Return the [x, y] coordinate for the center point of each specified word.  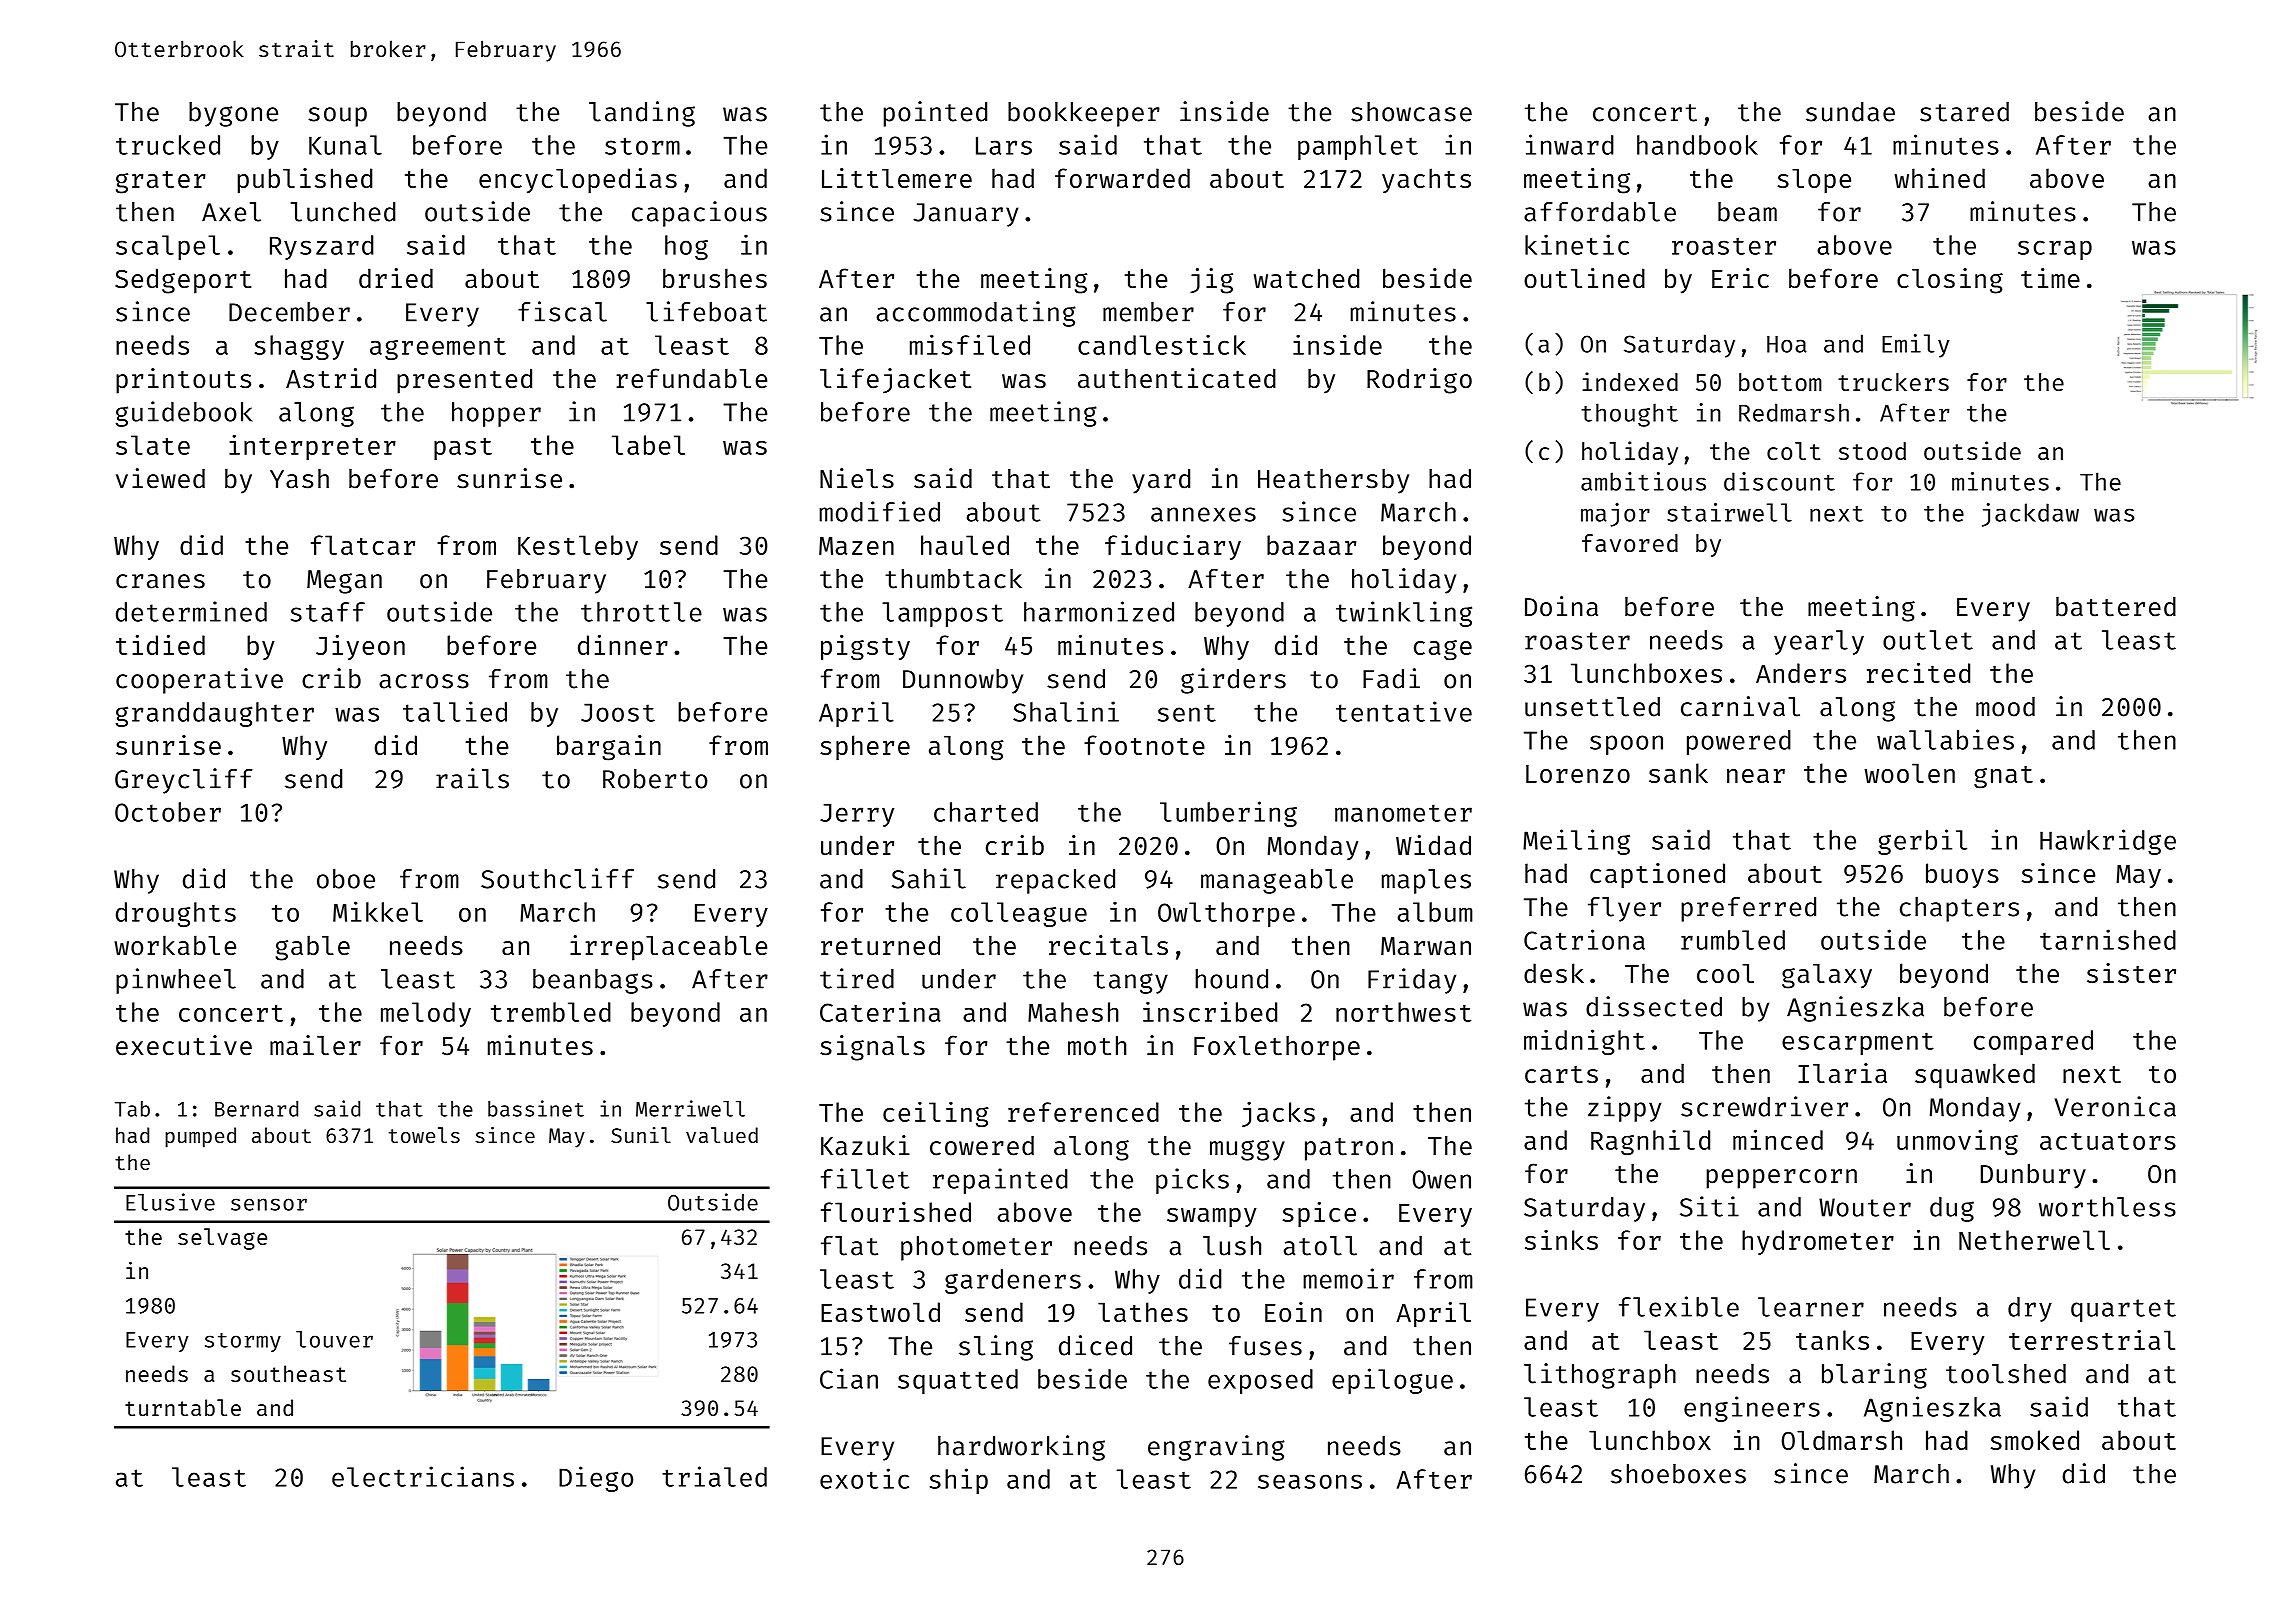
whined [1940, 178]
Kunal [345, 145]
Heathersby [1333, 481]
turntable [183, 1407]
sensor [269, 1204]
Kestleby [578, 547]
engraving [1216, 1448]
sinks [1561, 1240]
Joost [618, 712]
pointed [935, 114]
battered [2116, 607]
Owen [1441, 1179]
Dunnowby [963, 681]
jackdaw [2030, 515]
